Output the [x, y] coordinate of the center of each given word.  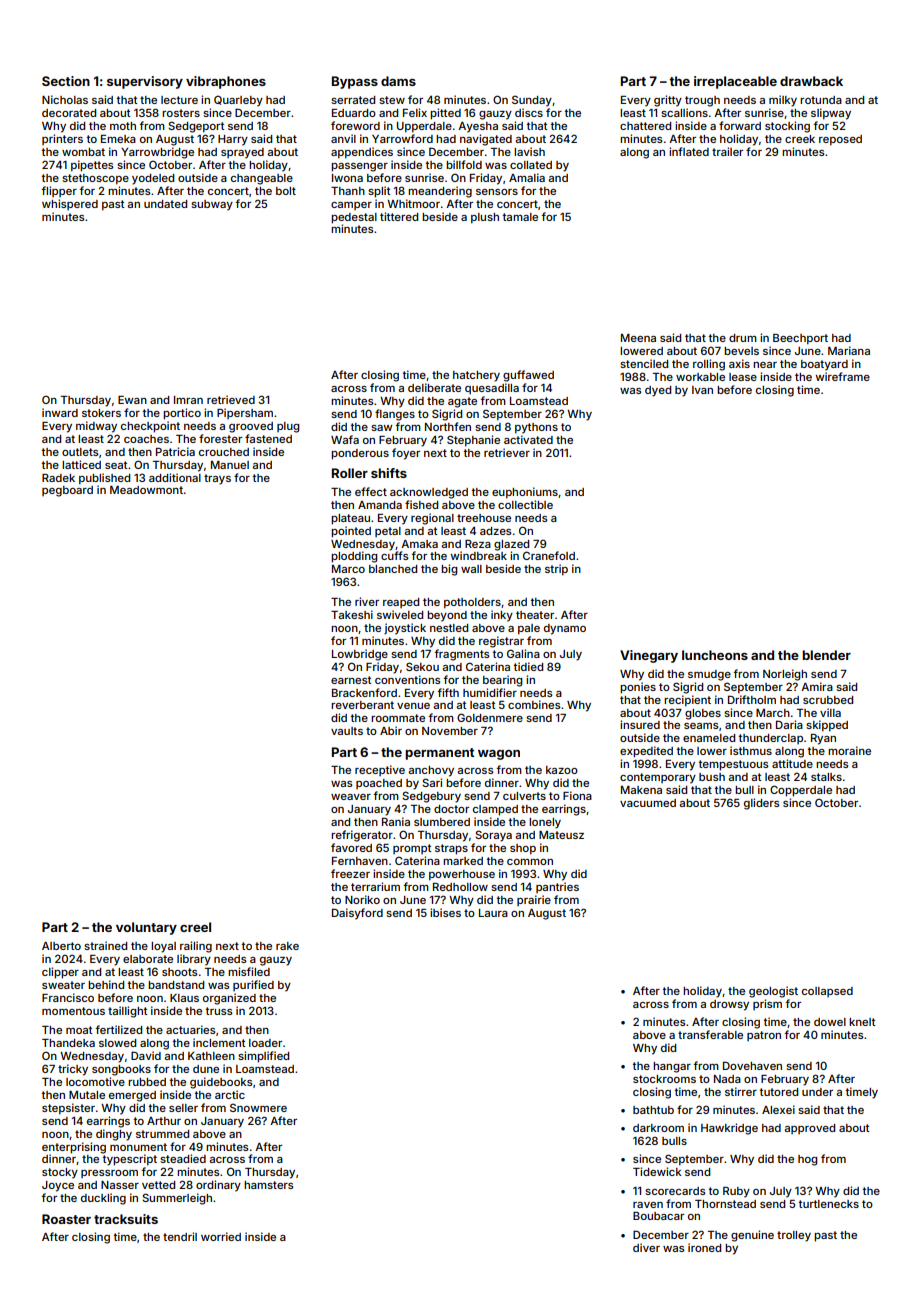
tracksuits [126, 1219]
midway [96, 427]
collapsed [827, 992]
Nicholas [65, 99]
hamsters [268, 1185]
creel [195, 927]
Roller [350, 473]
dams [398, 81]
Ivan [702, 390]
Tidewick [657, 1171]
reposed [840, 140]
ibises [445, 912]
